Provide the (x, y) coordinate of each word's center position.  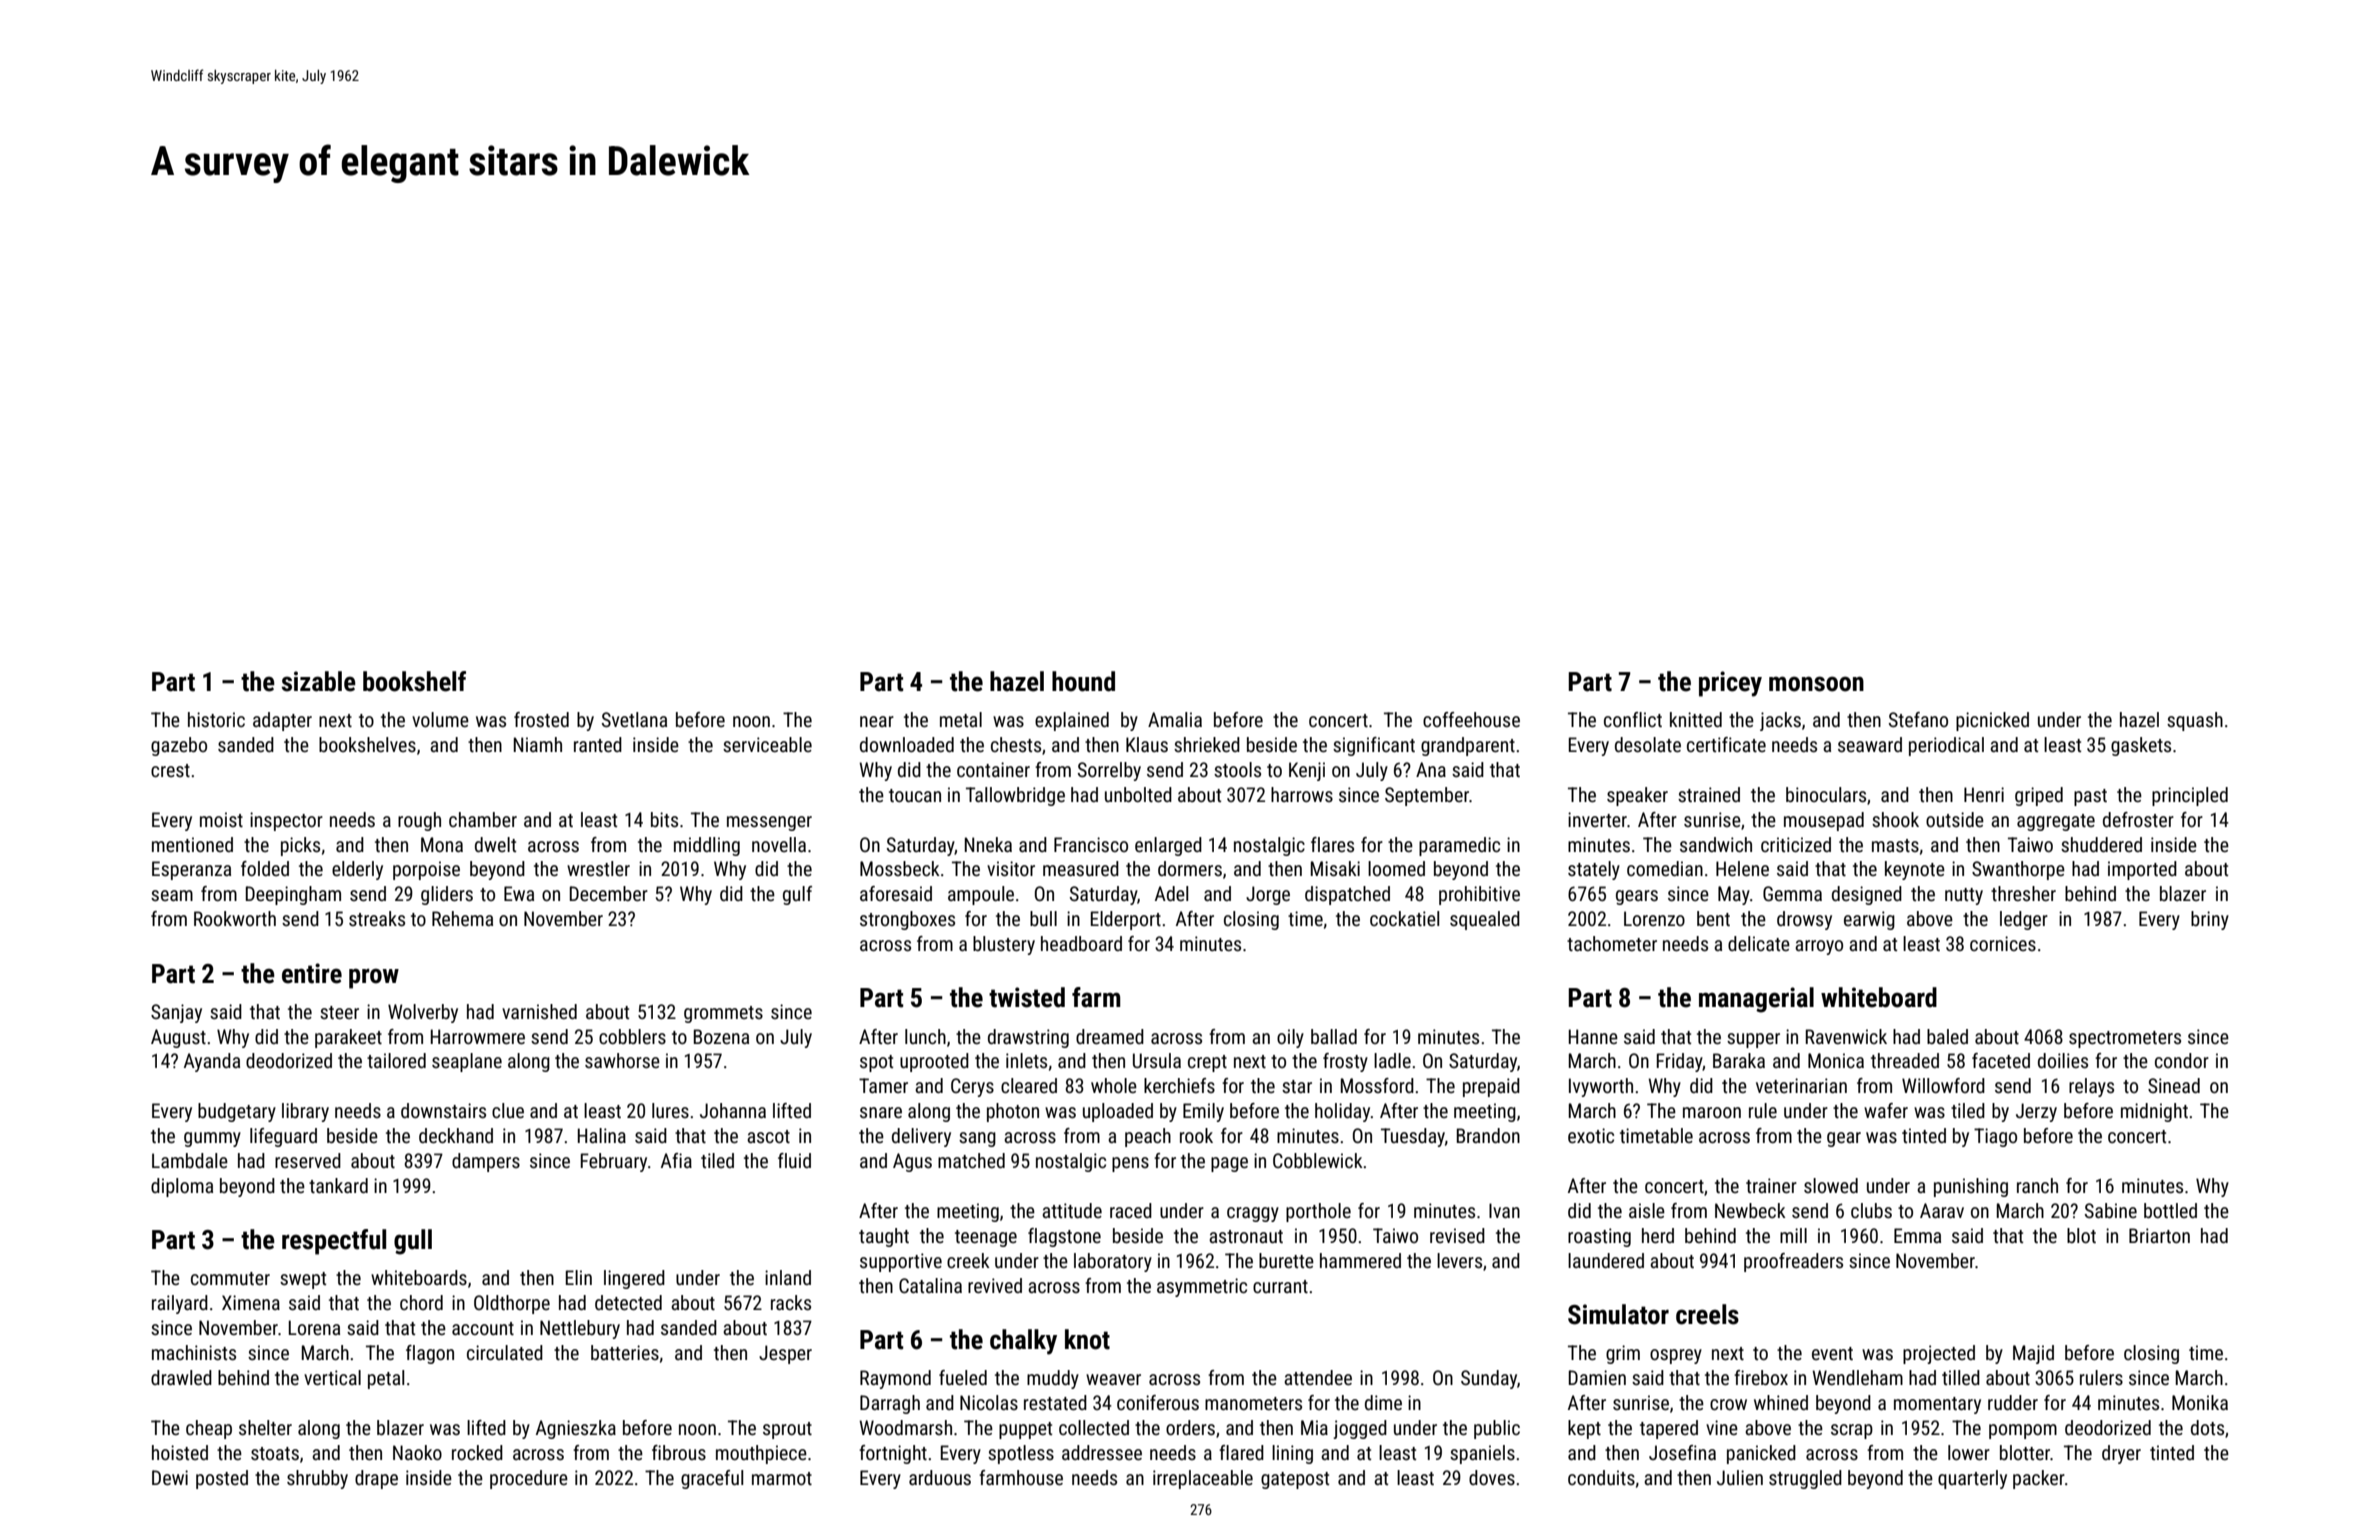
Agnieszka (576, 1429)
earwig (1869, 920)
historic (216, 719)
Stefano (1918, 719)
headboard (1081, 943)
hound (1083, 681)
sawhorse (622, 1060)
